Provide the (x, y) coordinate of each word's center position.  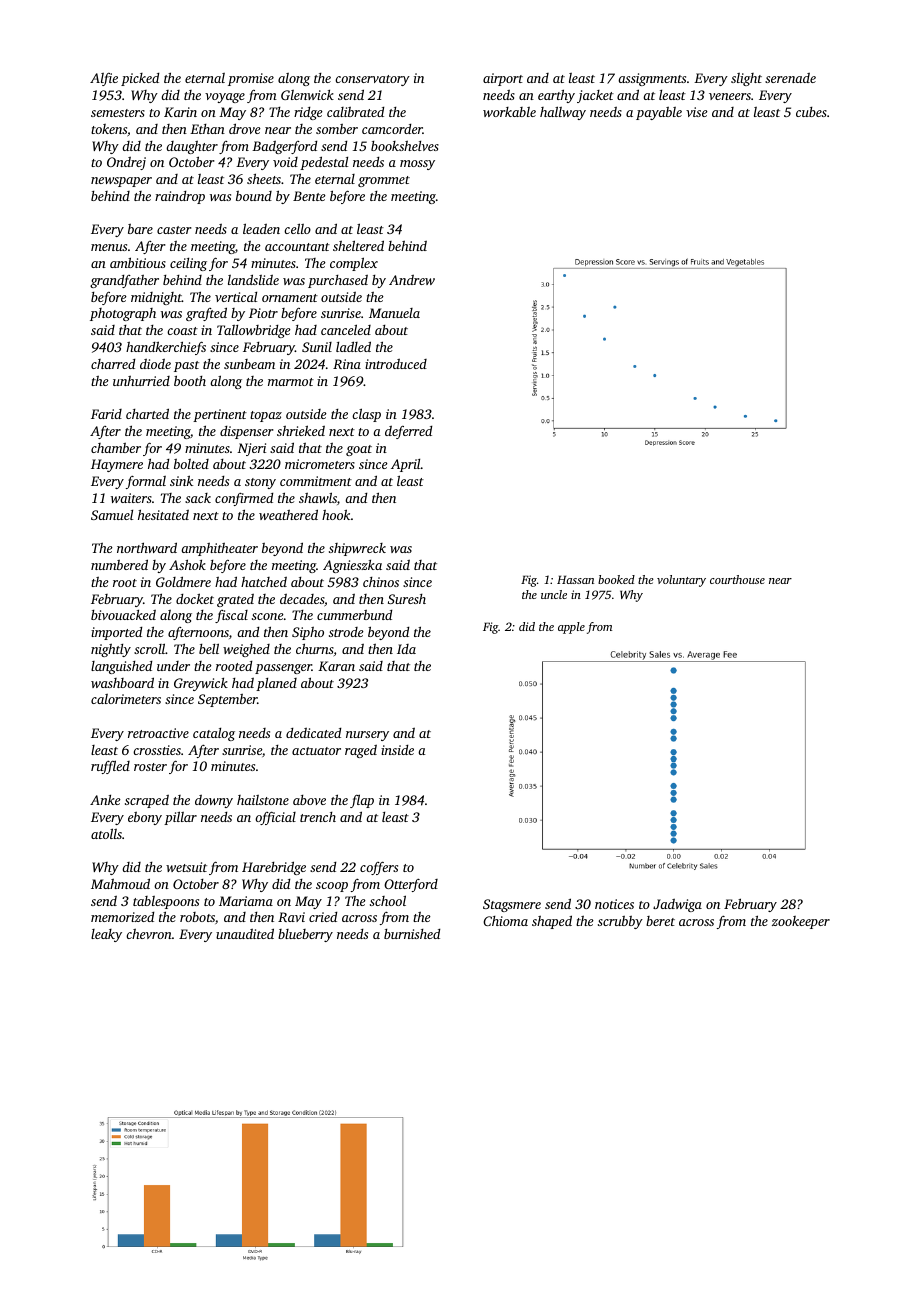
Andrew (412, 280)
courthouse (737, 579)
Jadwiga (677, 905)
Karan (336, 666)
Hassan (575, 579)
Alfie (104, 79)
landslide (253, 279)
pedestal (324, 163)
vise (697, 112)
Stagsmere (512, 905)
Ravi (291, 917)
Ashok (187, 564)
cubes (811, 112)
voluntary (681, 581)
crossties (157, 750)
